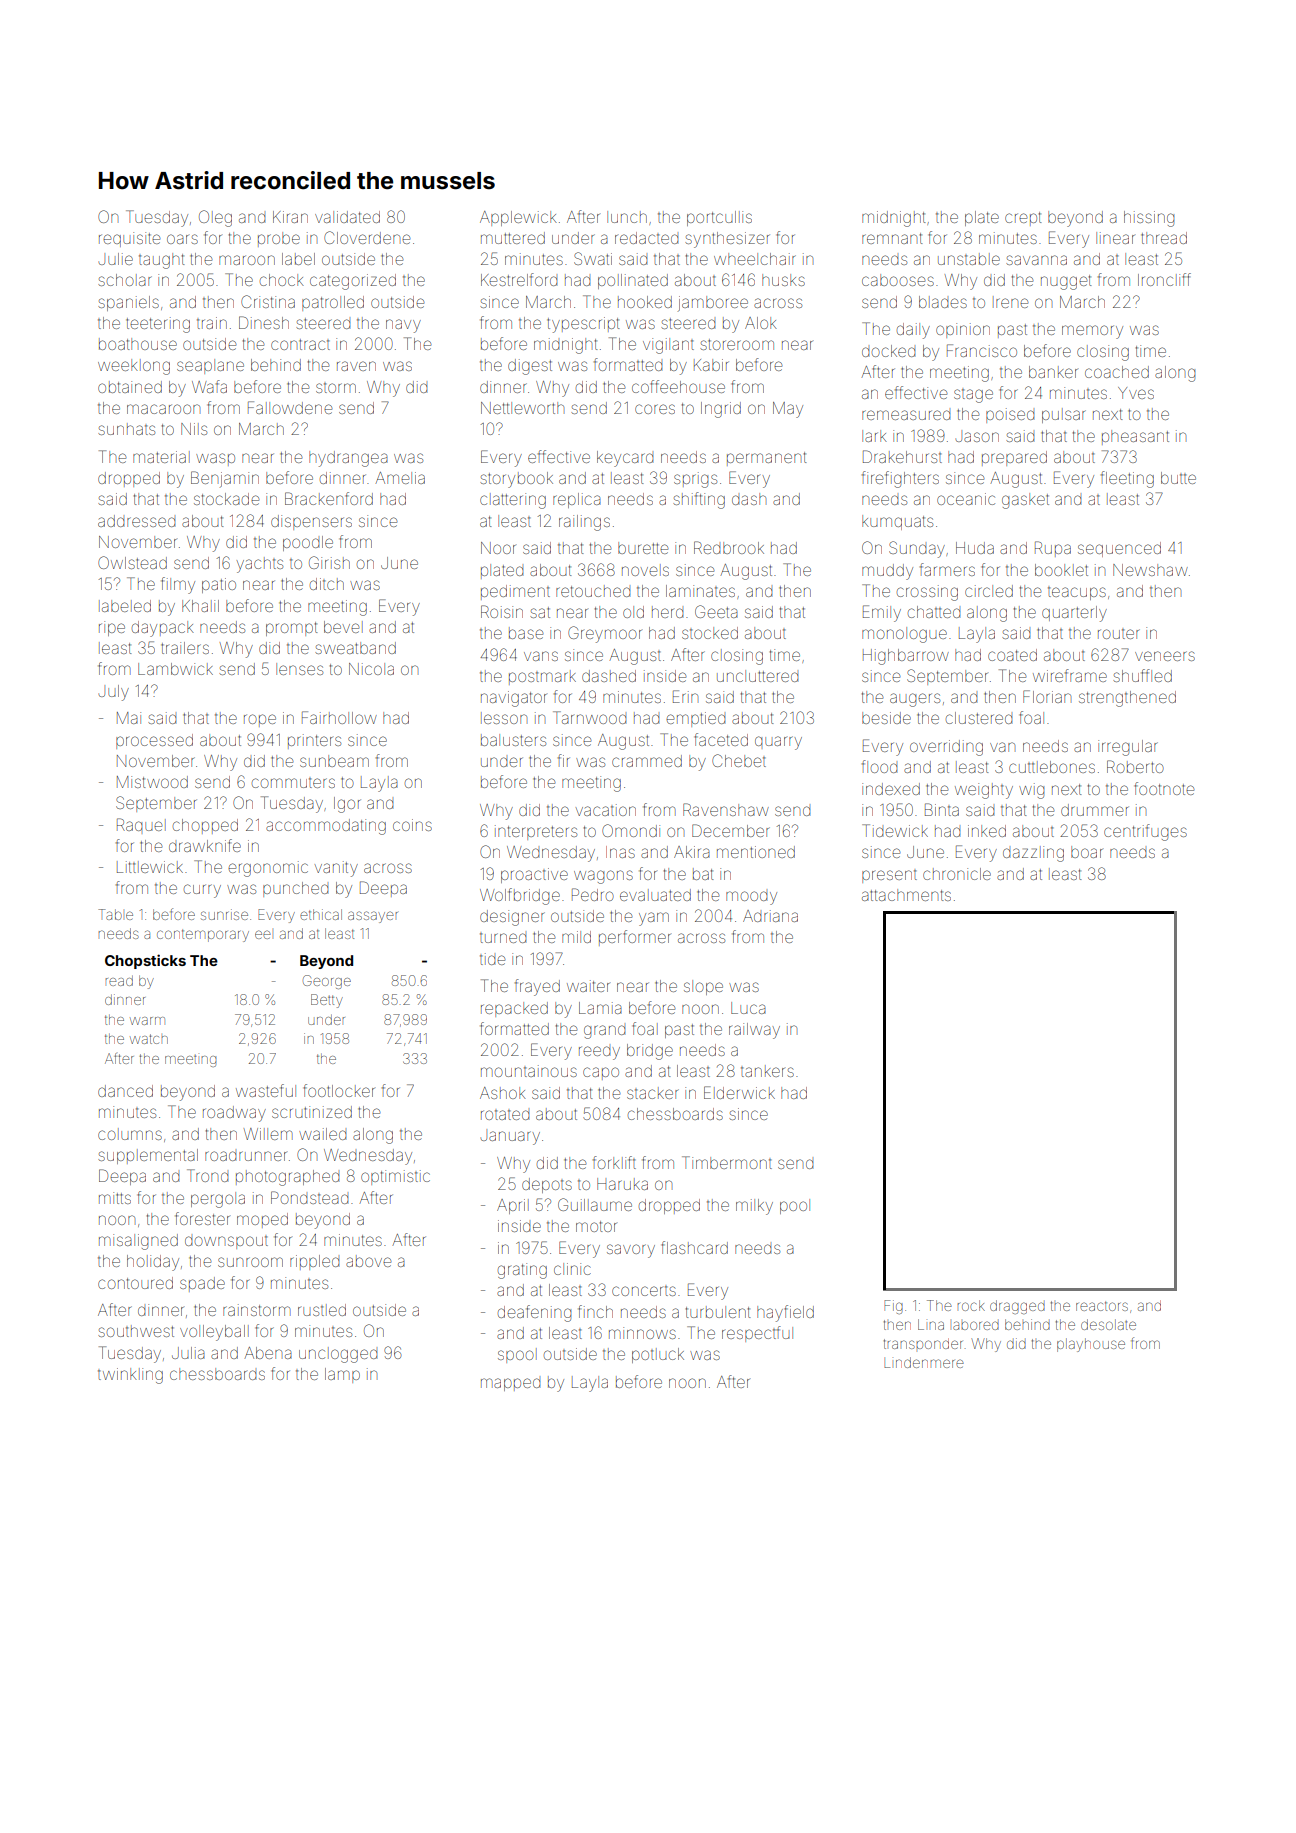  I want to click on addressed, so click(137, 521).
